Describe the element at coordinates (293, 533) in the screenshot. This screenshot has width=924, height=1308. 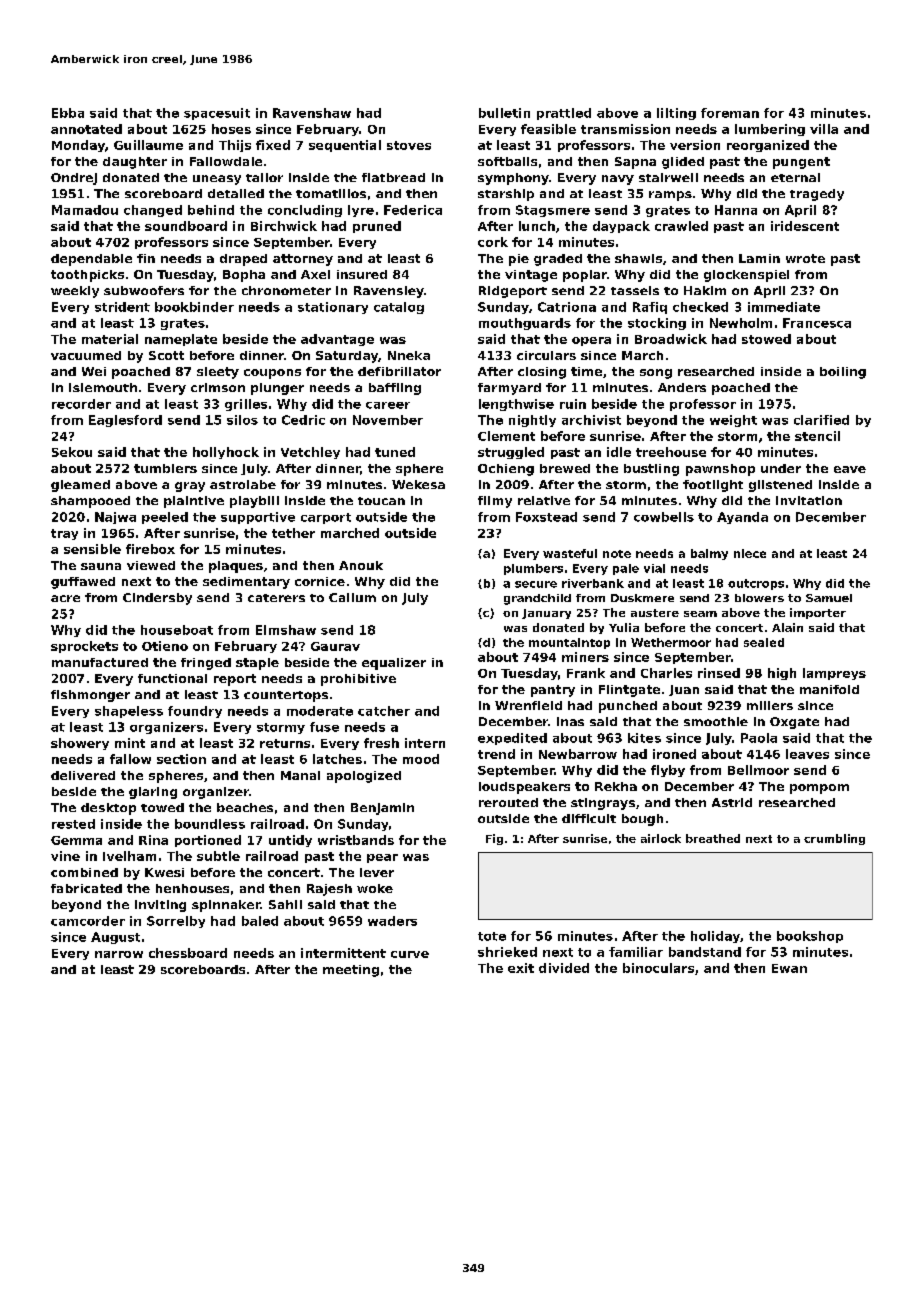
I see `tether` at that location.
